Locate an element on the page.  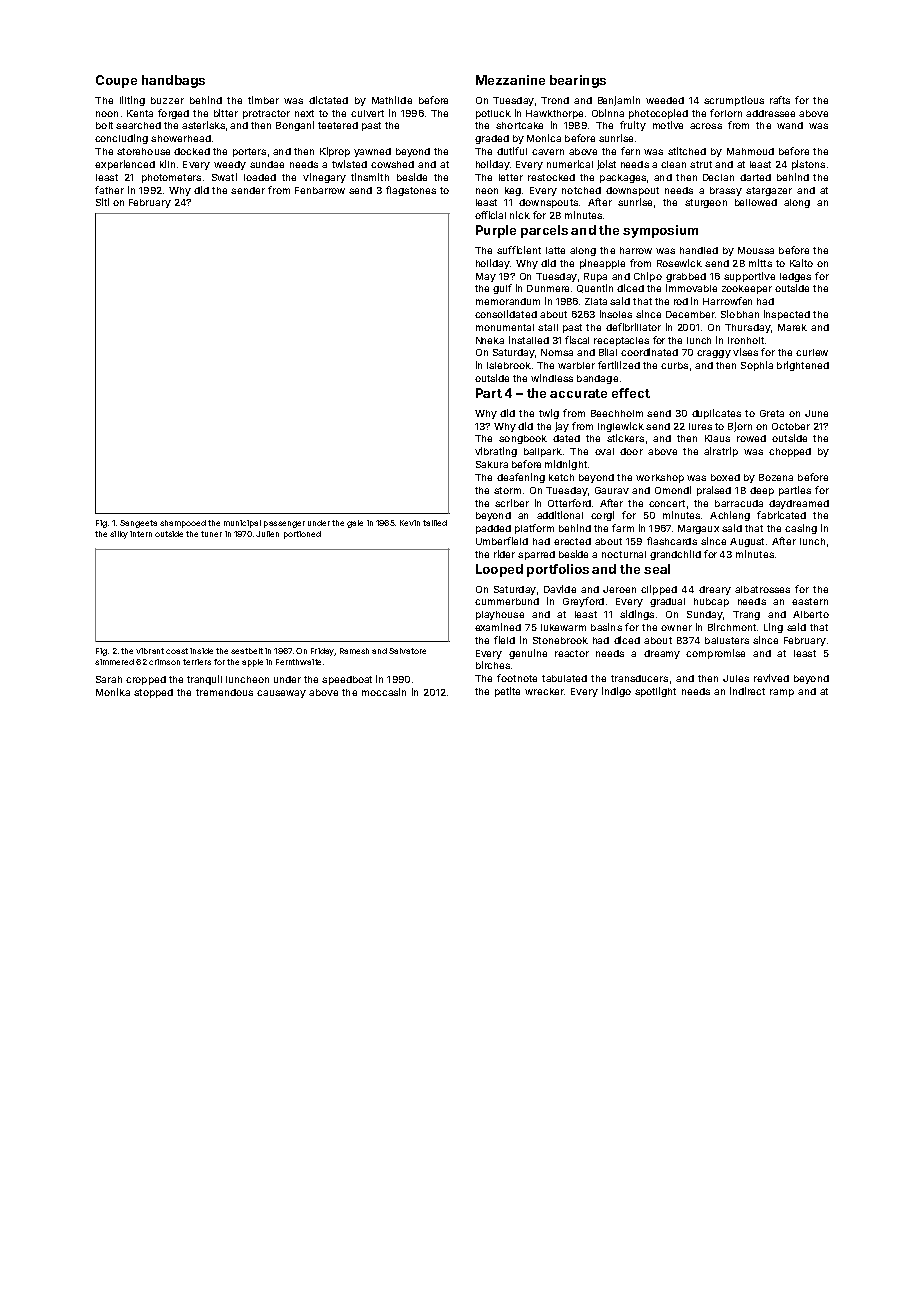
Sarah is located at coordinates (109, 679).
